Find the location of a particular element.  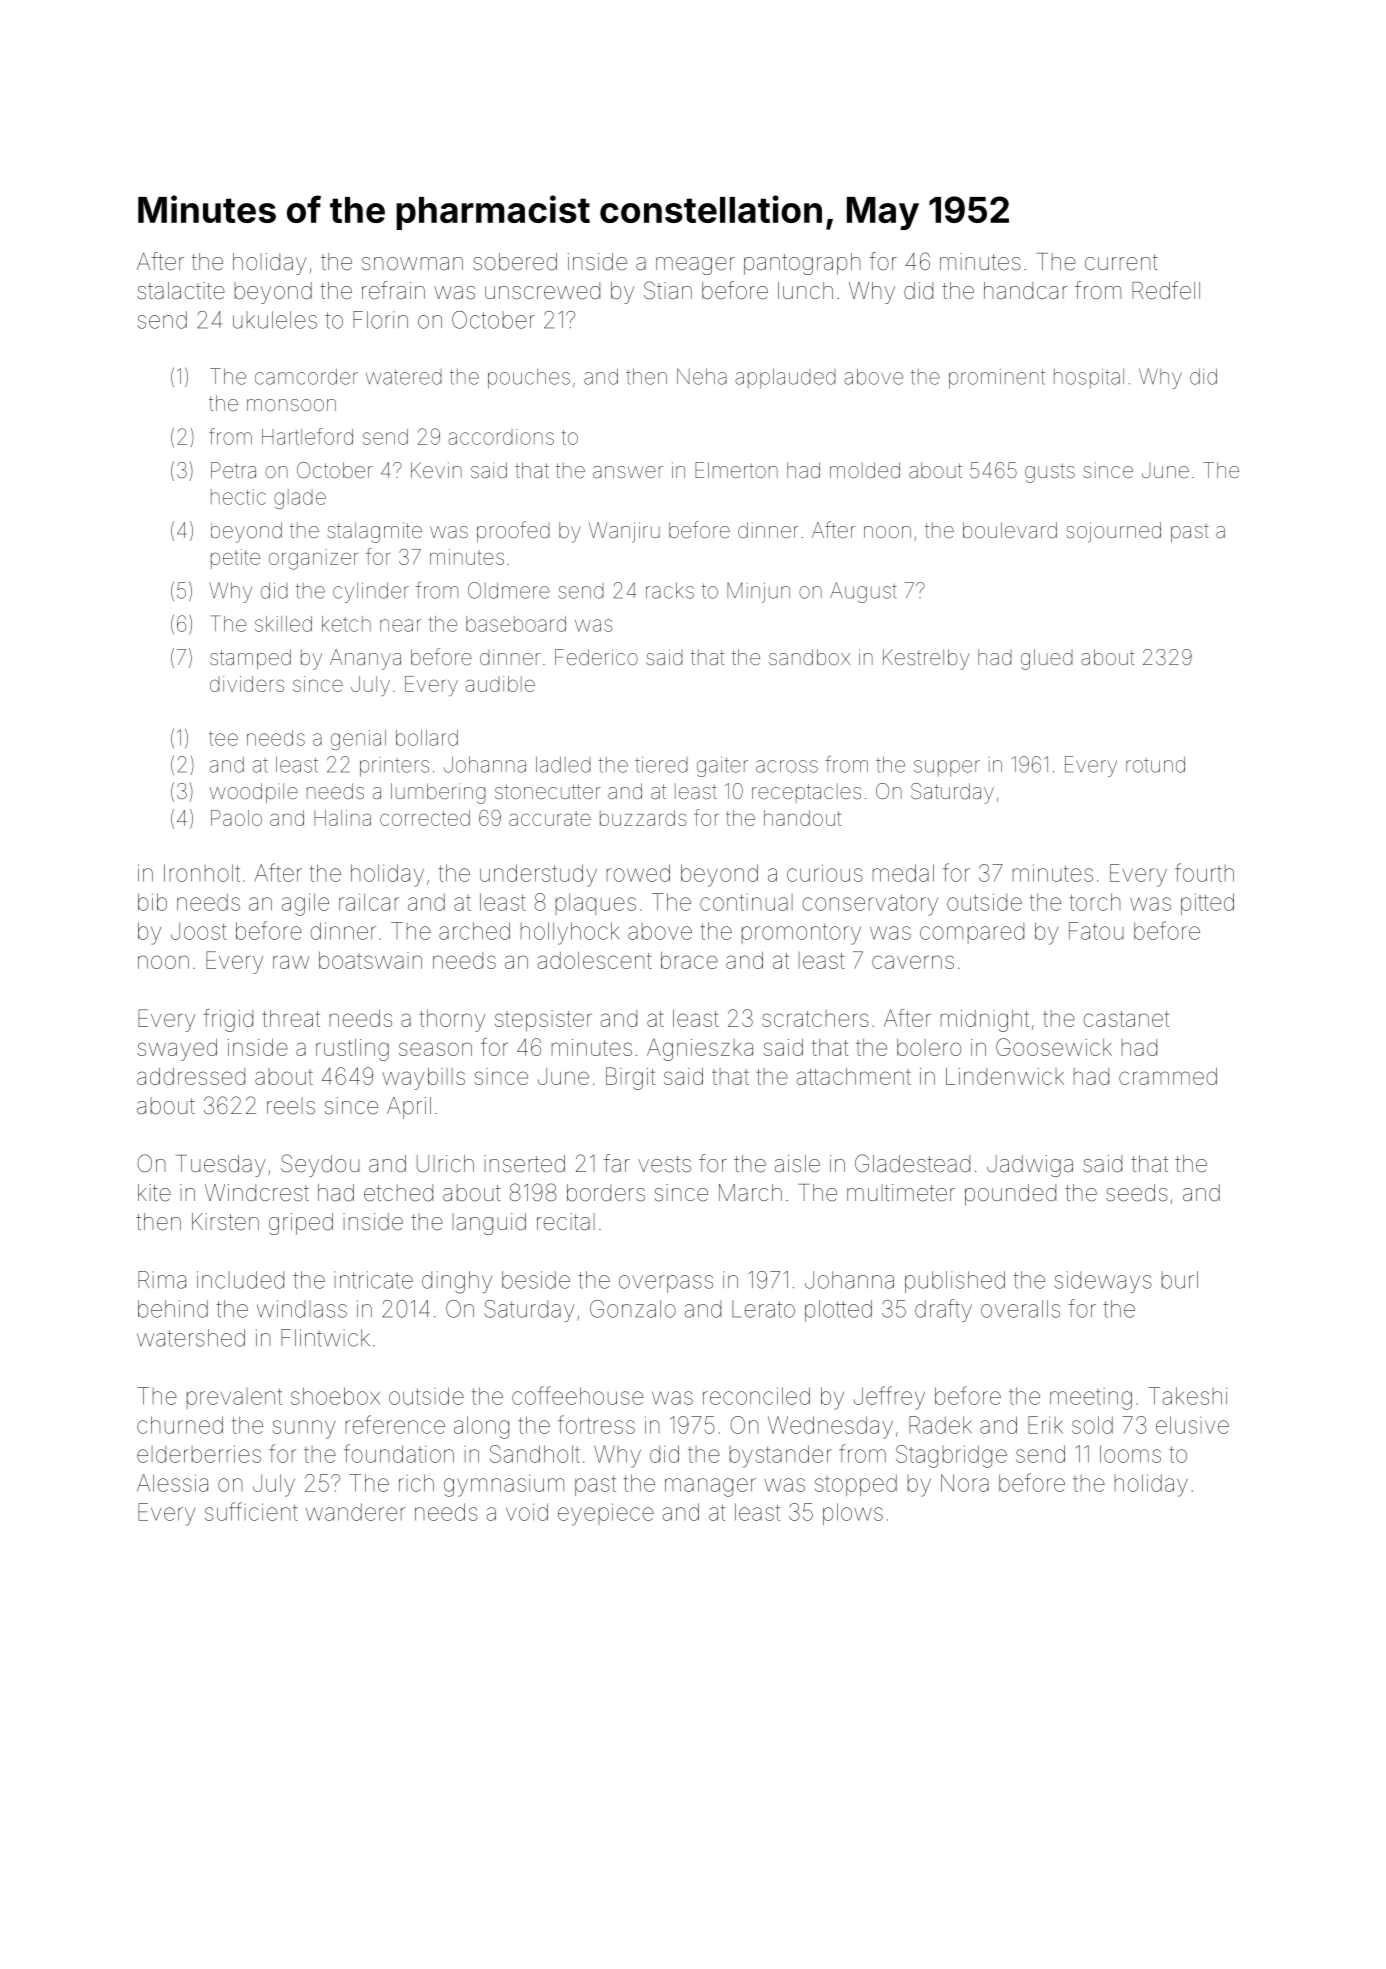

sojourned is located at coordinates (1113, 532).
